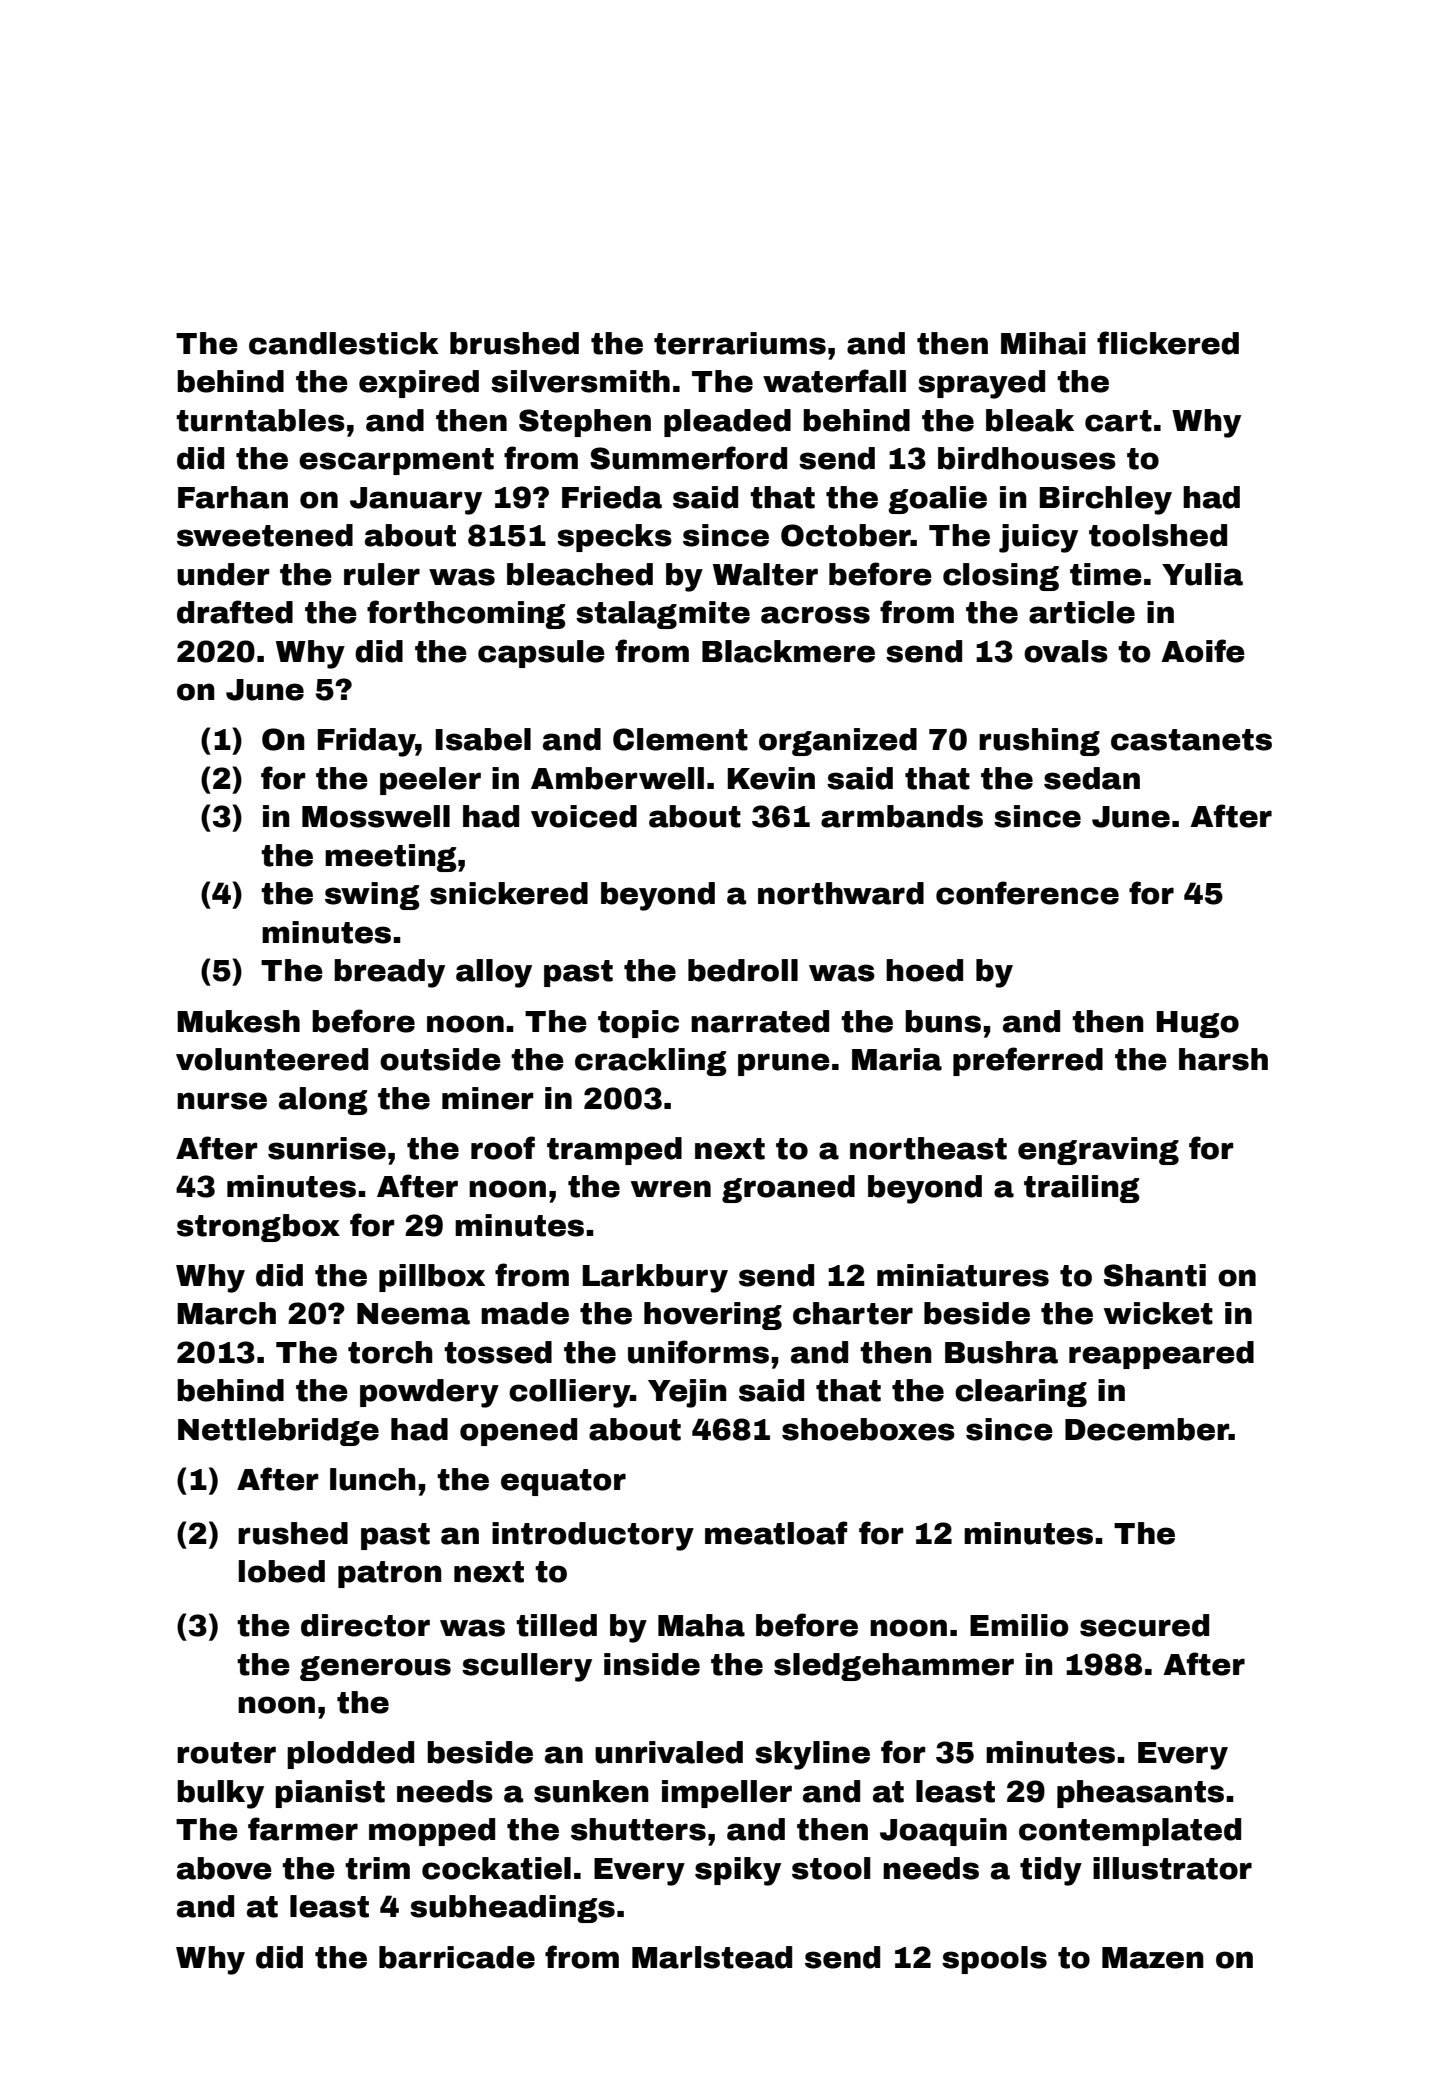  Describe the element at coordinates (1039, 742) in the screenshot. I see `rushing` at that location.
